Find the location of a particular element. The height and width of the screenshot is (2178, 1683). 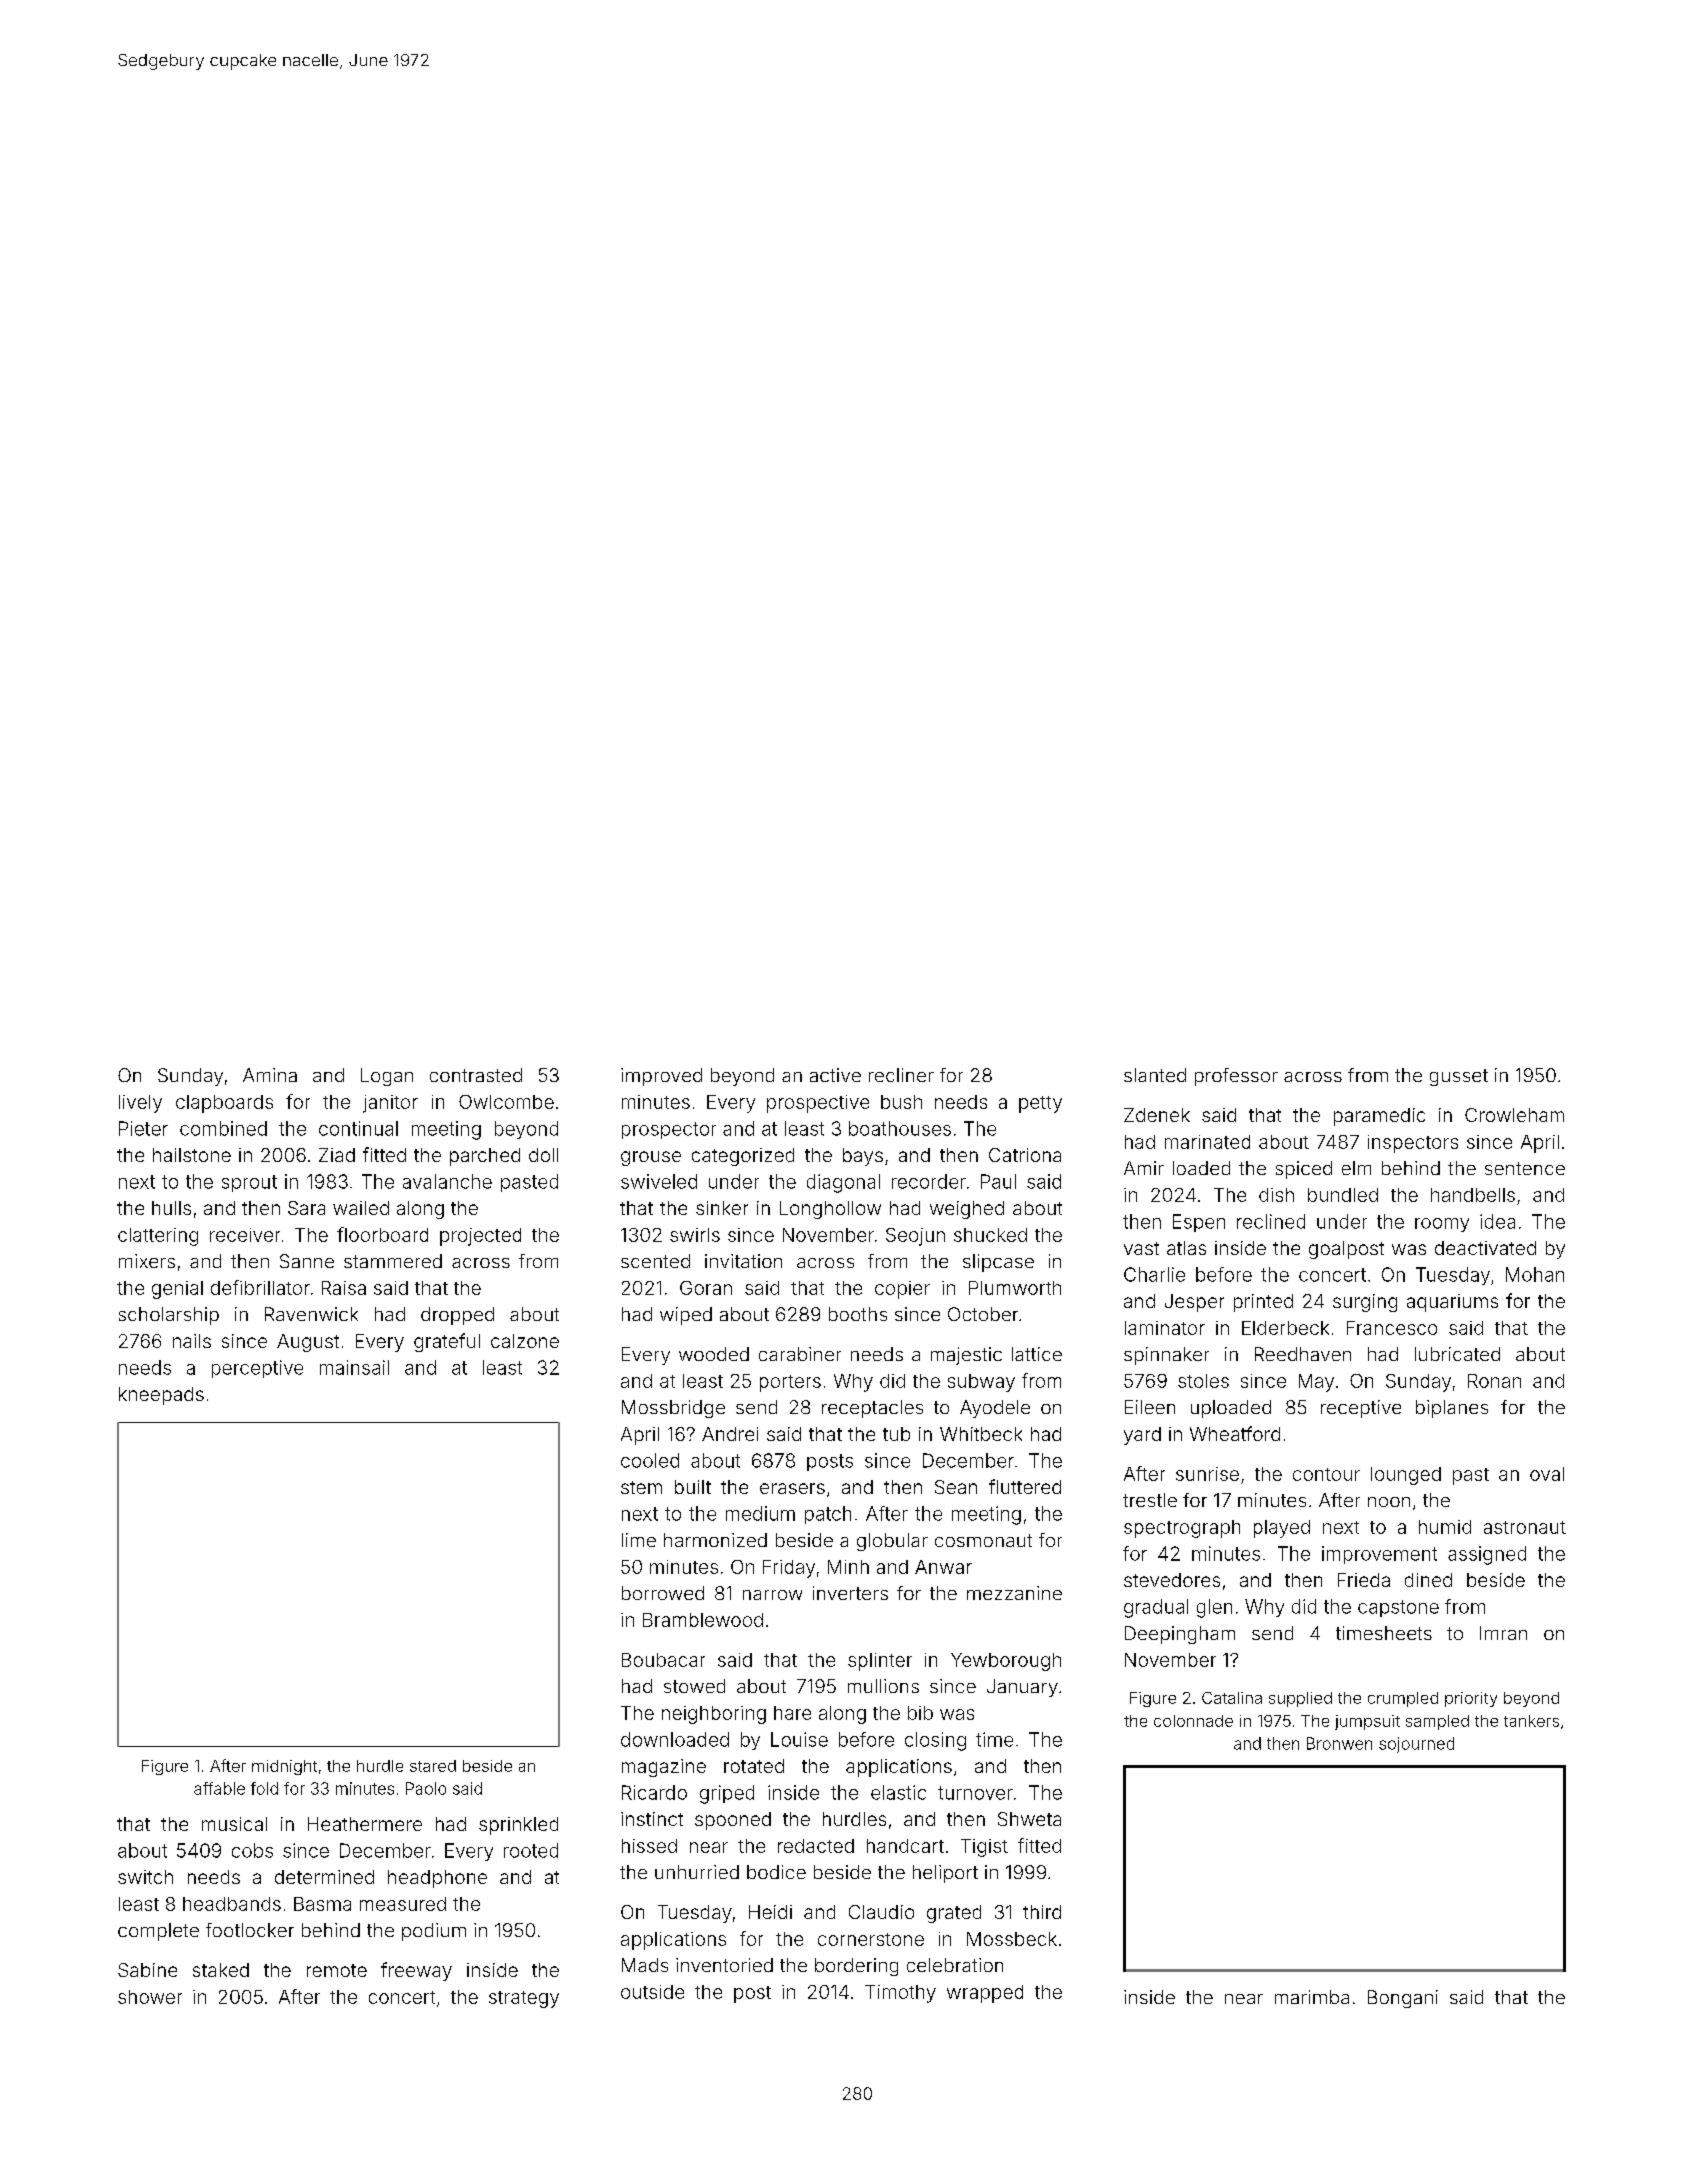

stoles is located at coordinates (1203, 1381).
